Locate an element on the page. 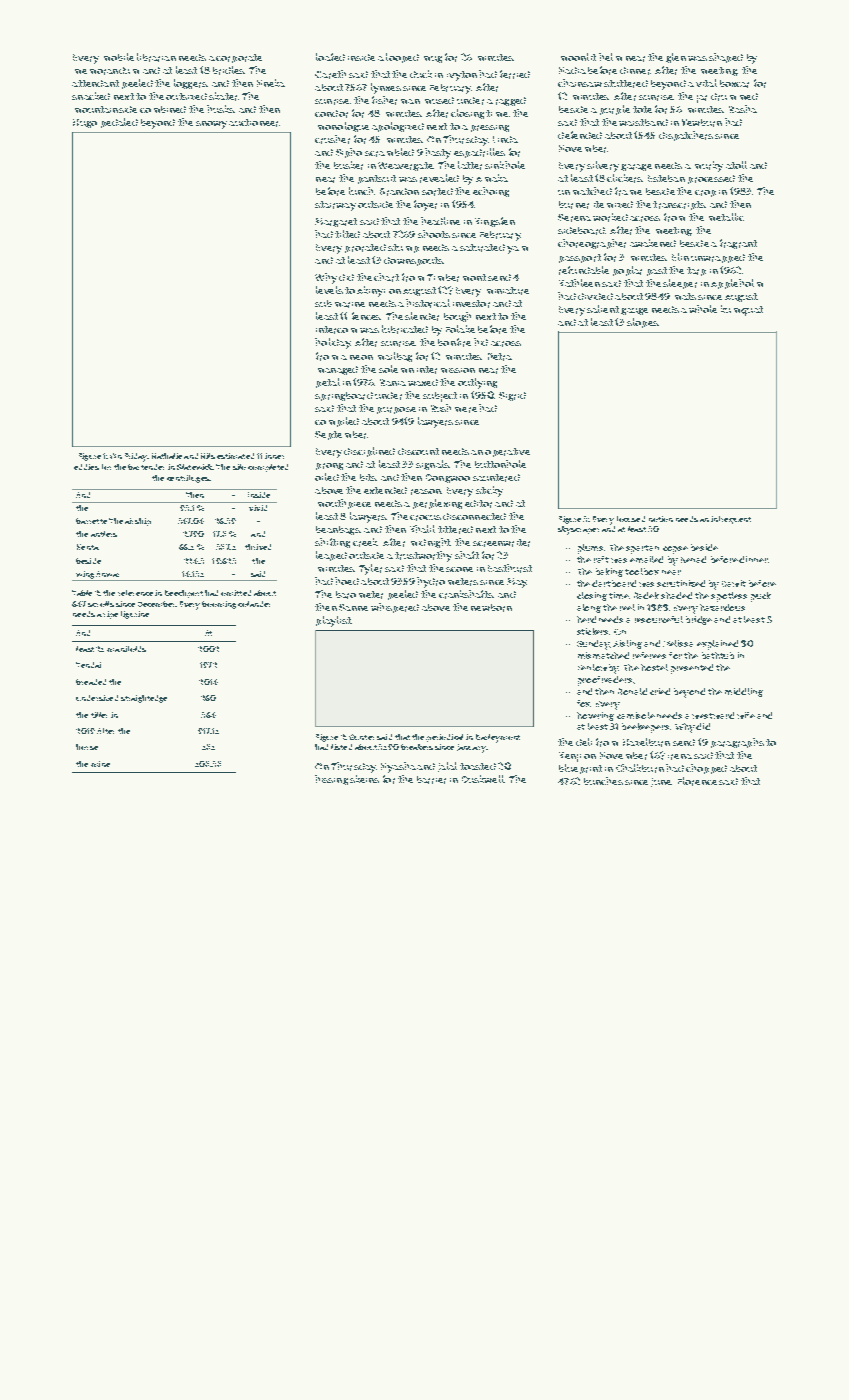  holiday is located at coordinates (333, 343).
